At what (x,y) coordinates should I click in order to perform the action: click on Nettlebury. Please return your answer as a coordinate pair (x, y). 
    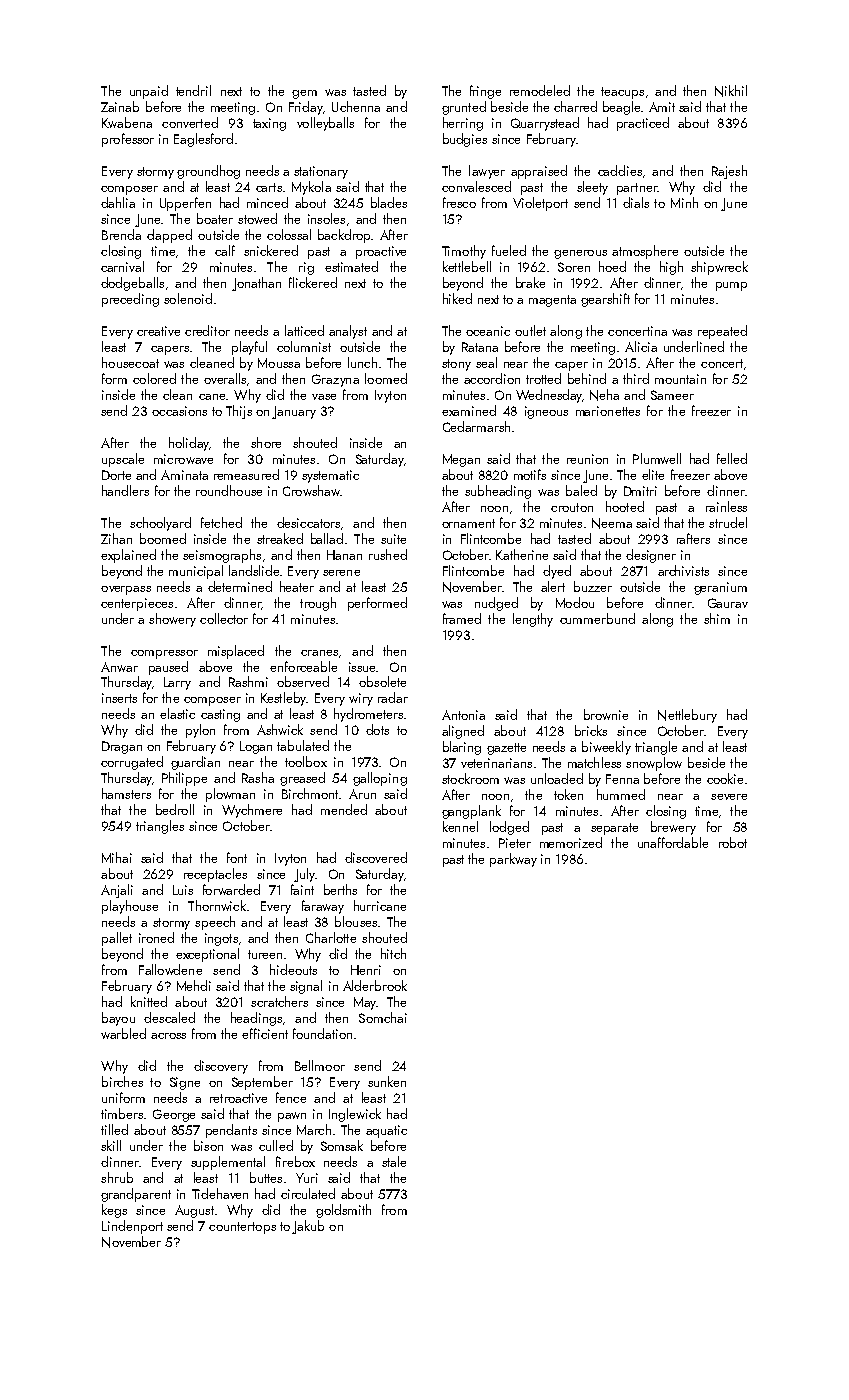
    Looking at the image, I should click on (687, 716).
